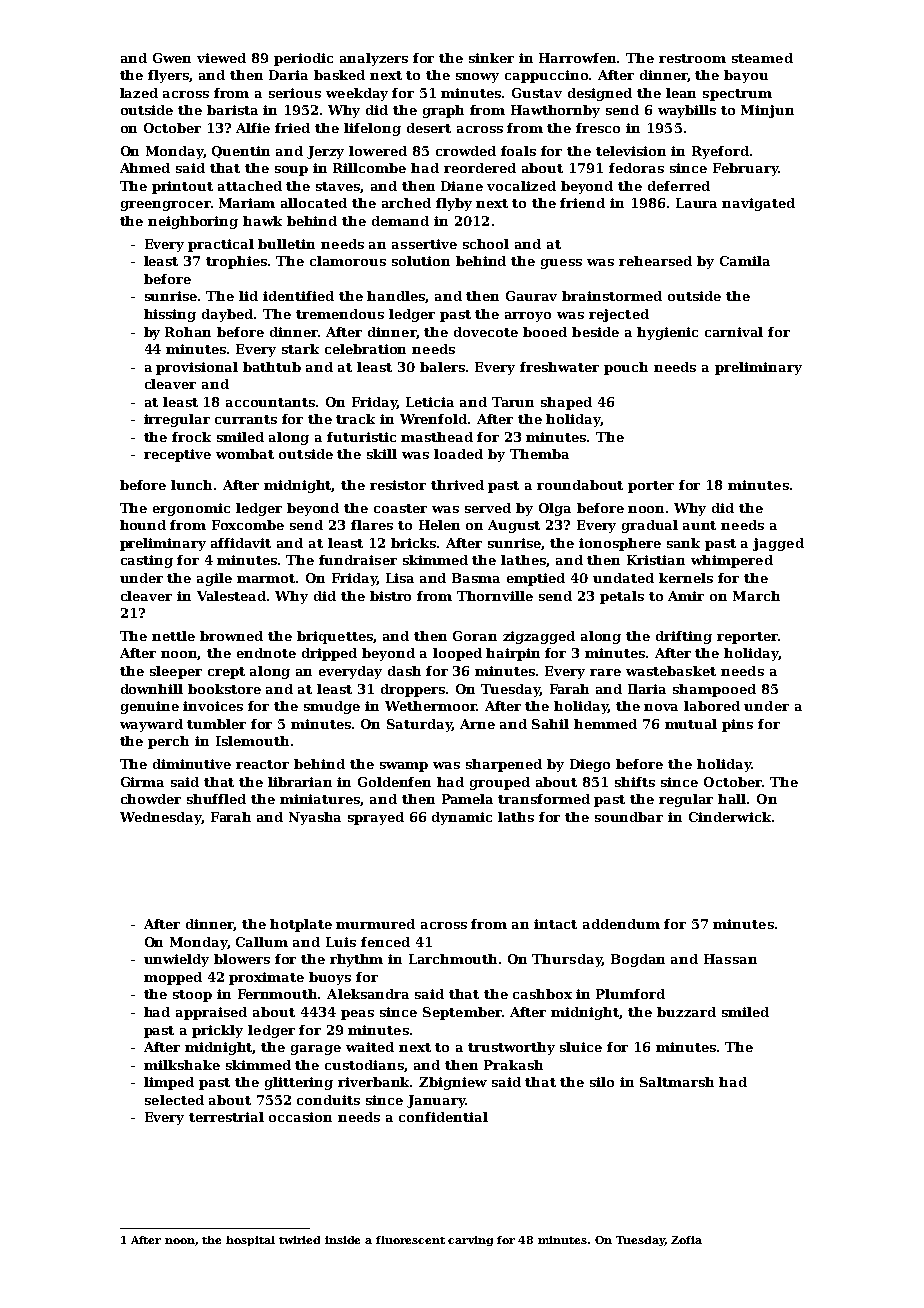 The height and width of the screenshot is (1308, 924). What do you see at coordinates (374, 59) in the screenshot?
I see `analyzers` at bounding box center [374, 59].
